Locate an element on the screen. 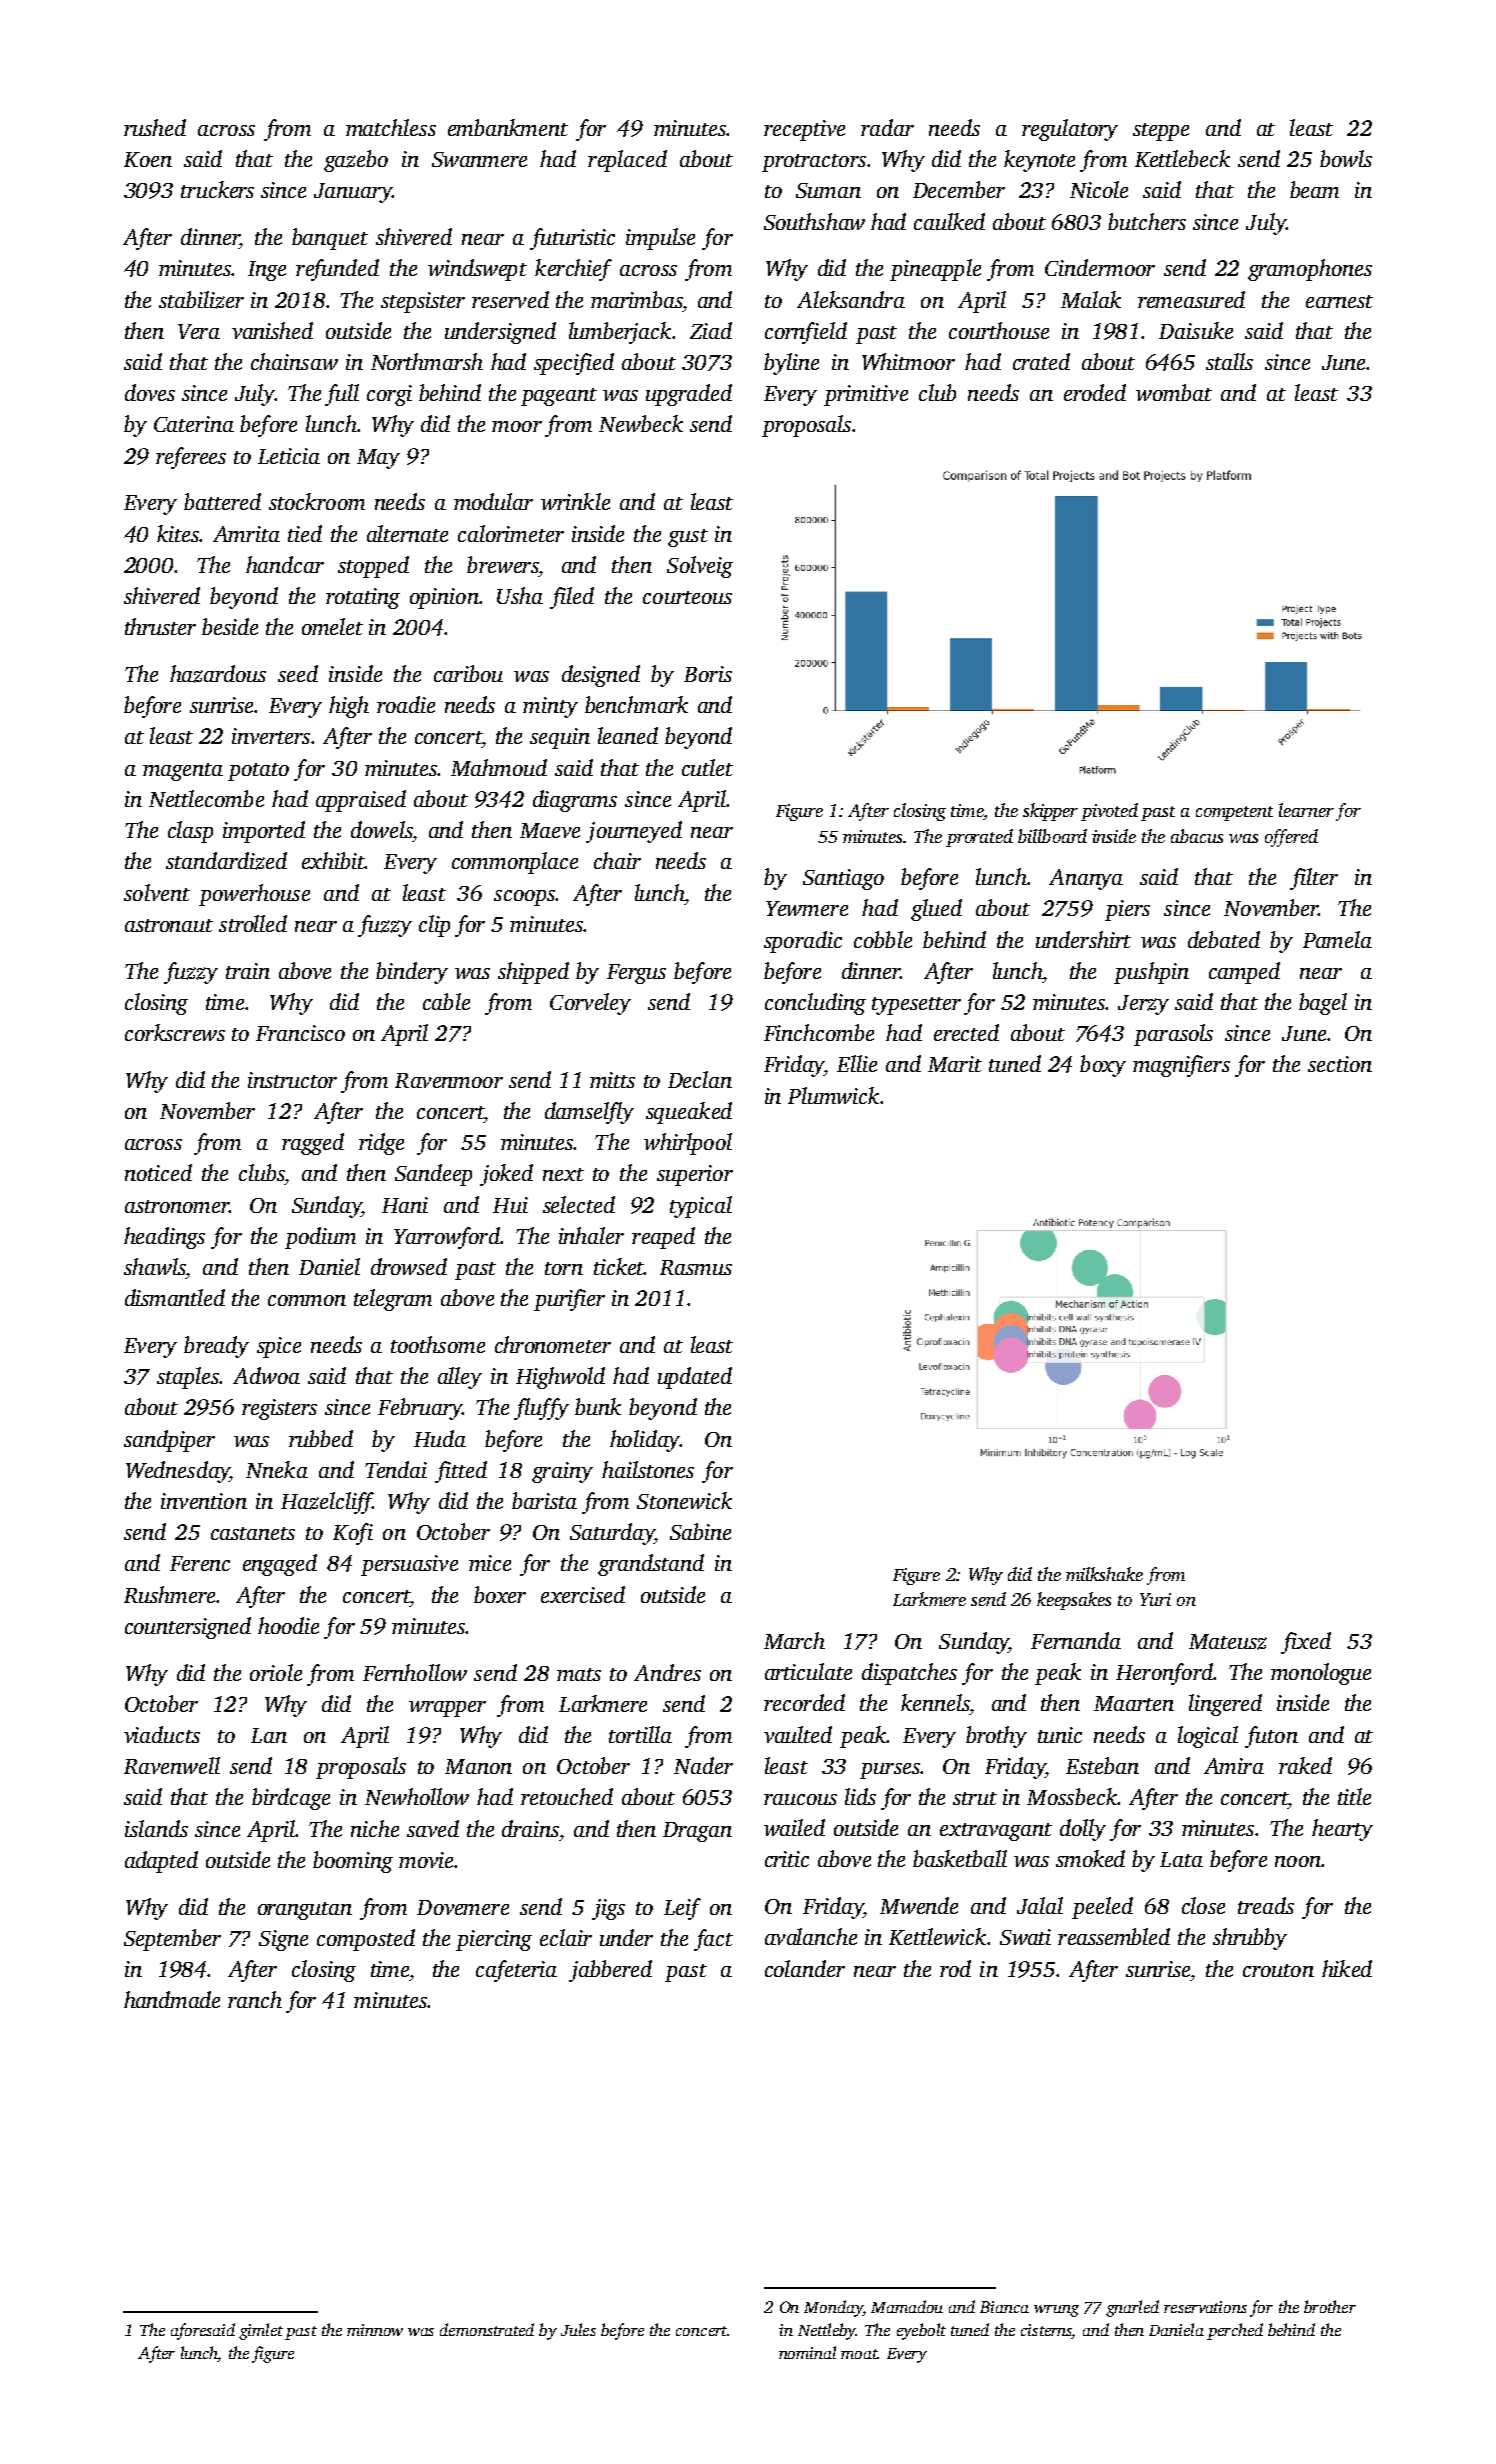 This screenshot has width=1496, height=2464. Francisco is located at coordinates (300, 1033).
